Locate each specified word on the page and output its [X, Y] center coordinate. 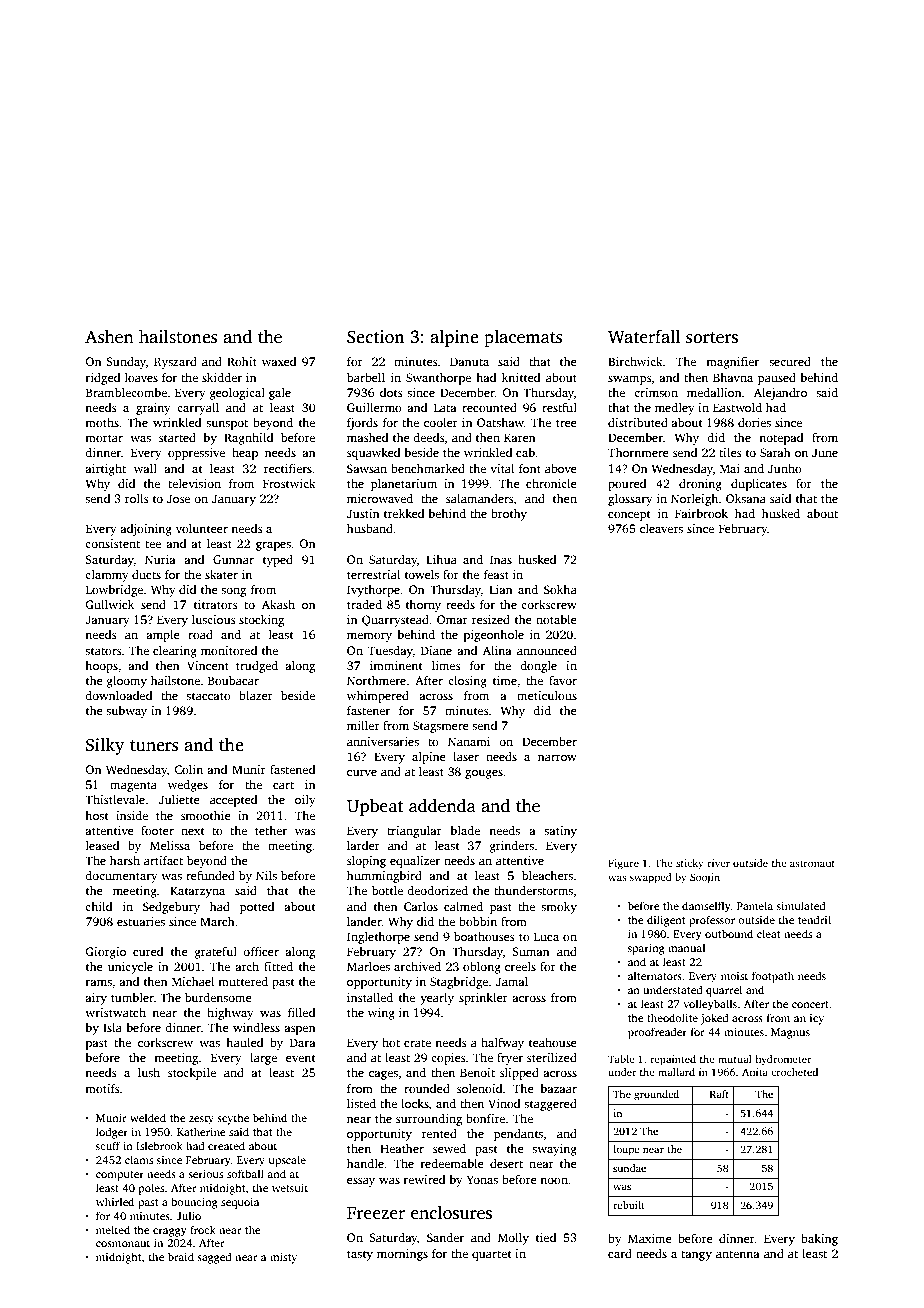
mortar [104, 438]
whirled [115, 1201]
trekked [404, 513]
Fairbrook [701, 513]
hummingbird [384, 877]
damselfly [706, 907]
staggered [550, 1105]
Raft [719, 1094]
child [98, 906]
